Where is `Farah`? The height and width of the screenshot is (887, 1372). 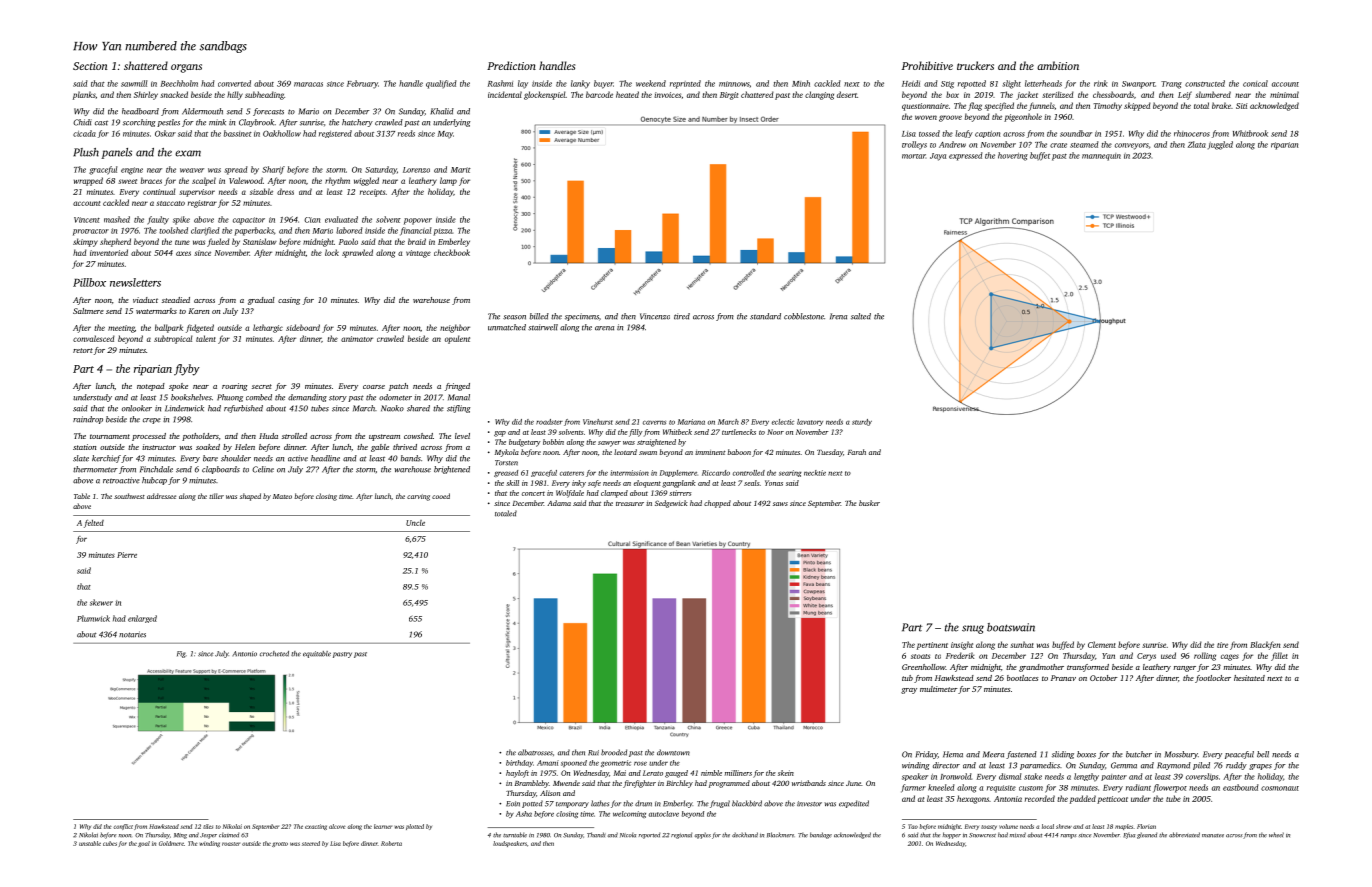 Farah is located at coordinates (857, 452).
